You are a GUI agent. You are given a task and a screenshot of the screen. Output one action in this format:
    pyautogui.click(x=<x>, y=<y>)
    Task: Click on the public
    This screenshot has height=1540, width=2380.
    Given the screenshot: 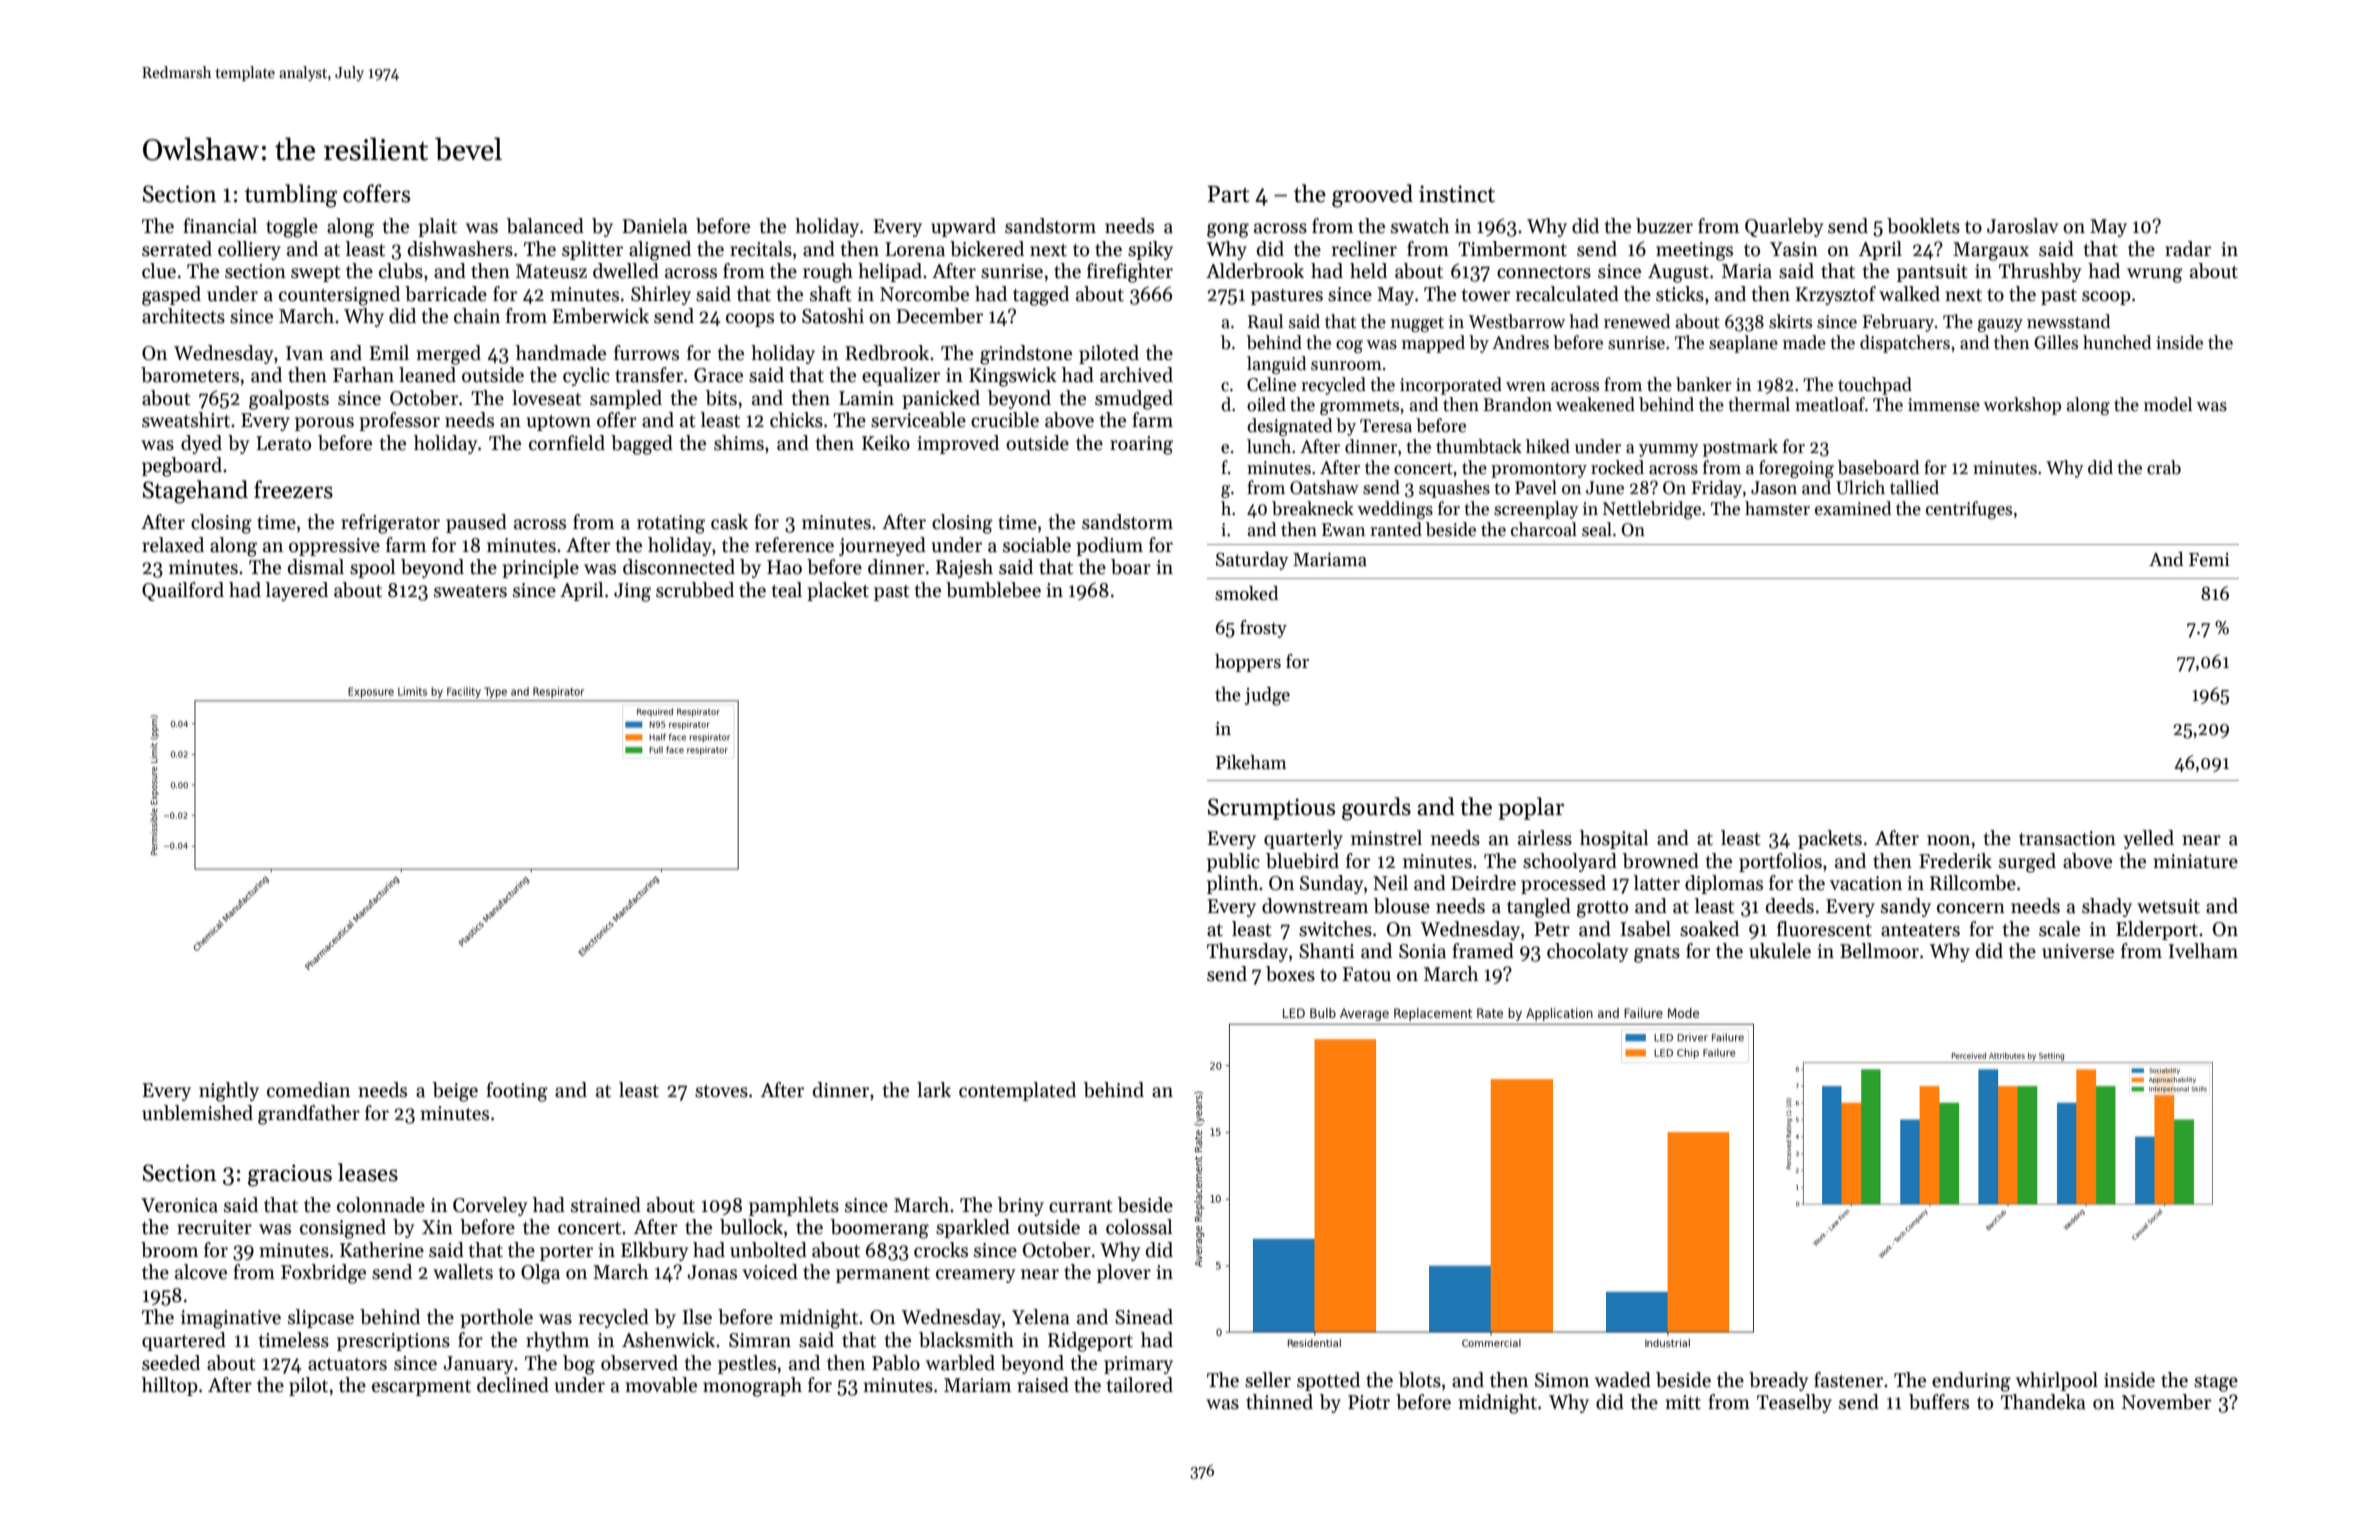 What is the action you would take?
    pyautogui.click(x=1233, y=862)
